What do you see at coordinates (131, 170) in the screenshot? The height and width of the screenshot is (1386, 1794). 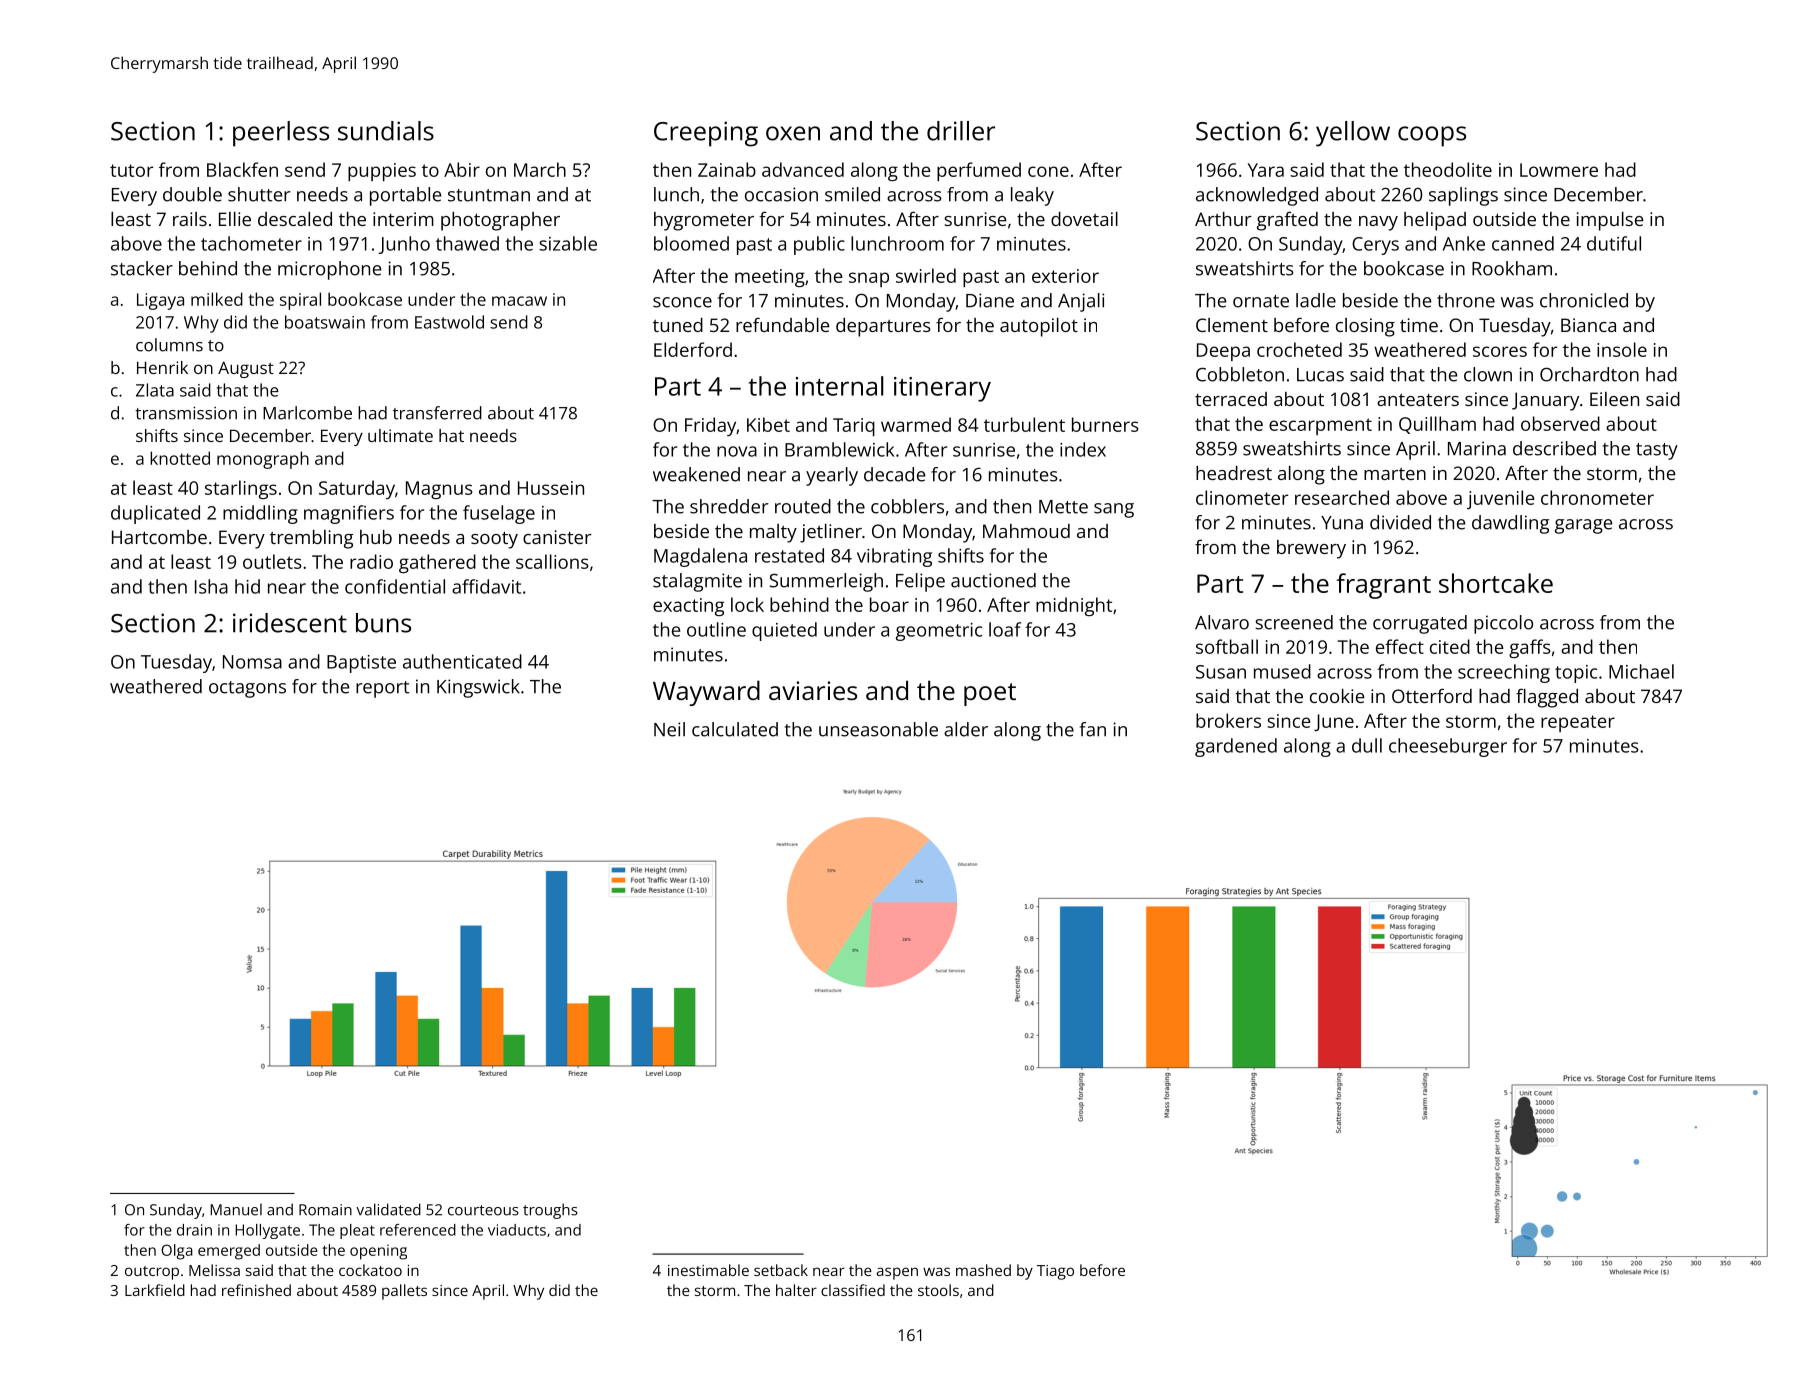 I see `tutor` at bounding box center [131, 170].
